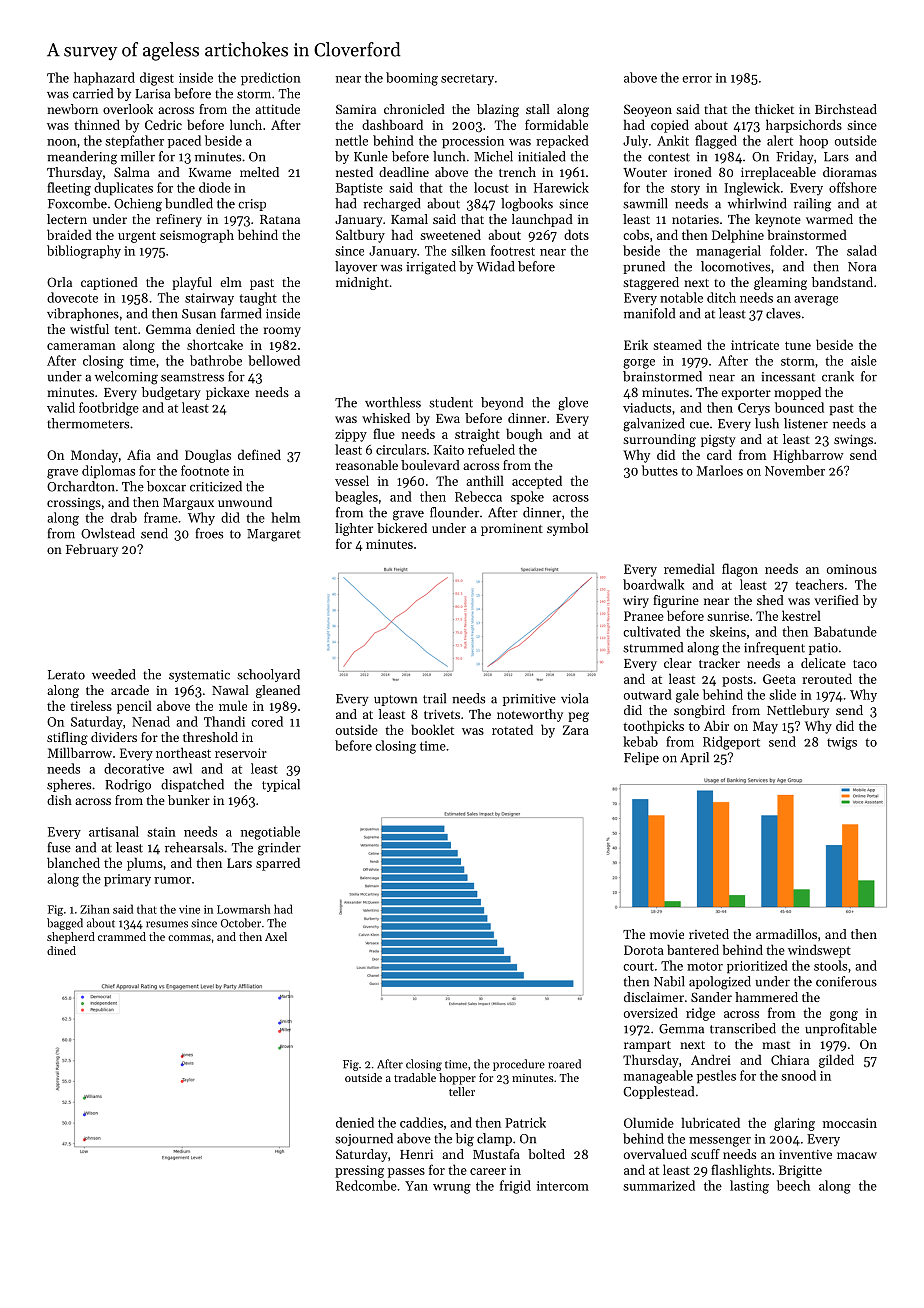 This screenshot has width=924, height=1308. What do you see at coordinates (123, 189) in the screenshot?
I see `duplicates` at bounding box center [123, 189].
